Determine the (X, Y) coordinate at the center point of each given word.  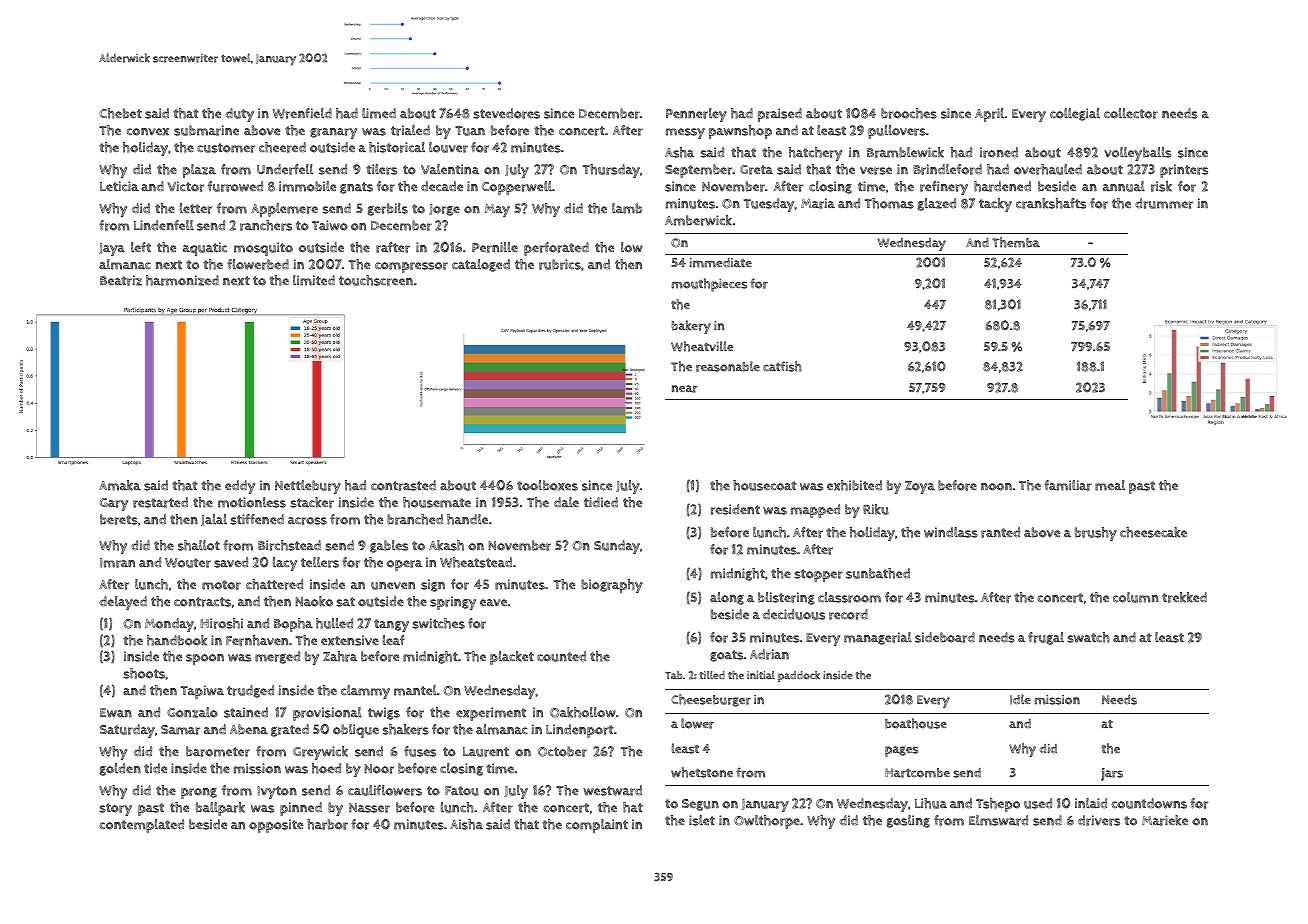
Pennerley (696, 115)
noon (996, 487)
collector (1131, 113)
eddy (240, 487)
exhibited (854, 485)
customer (226, 148)
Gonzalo (192, 712)
